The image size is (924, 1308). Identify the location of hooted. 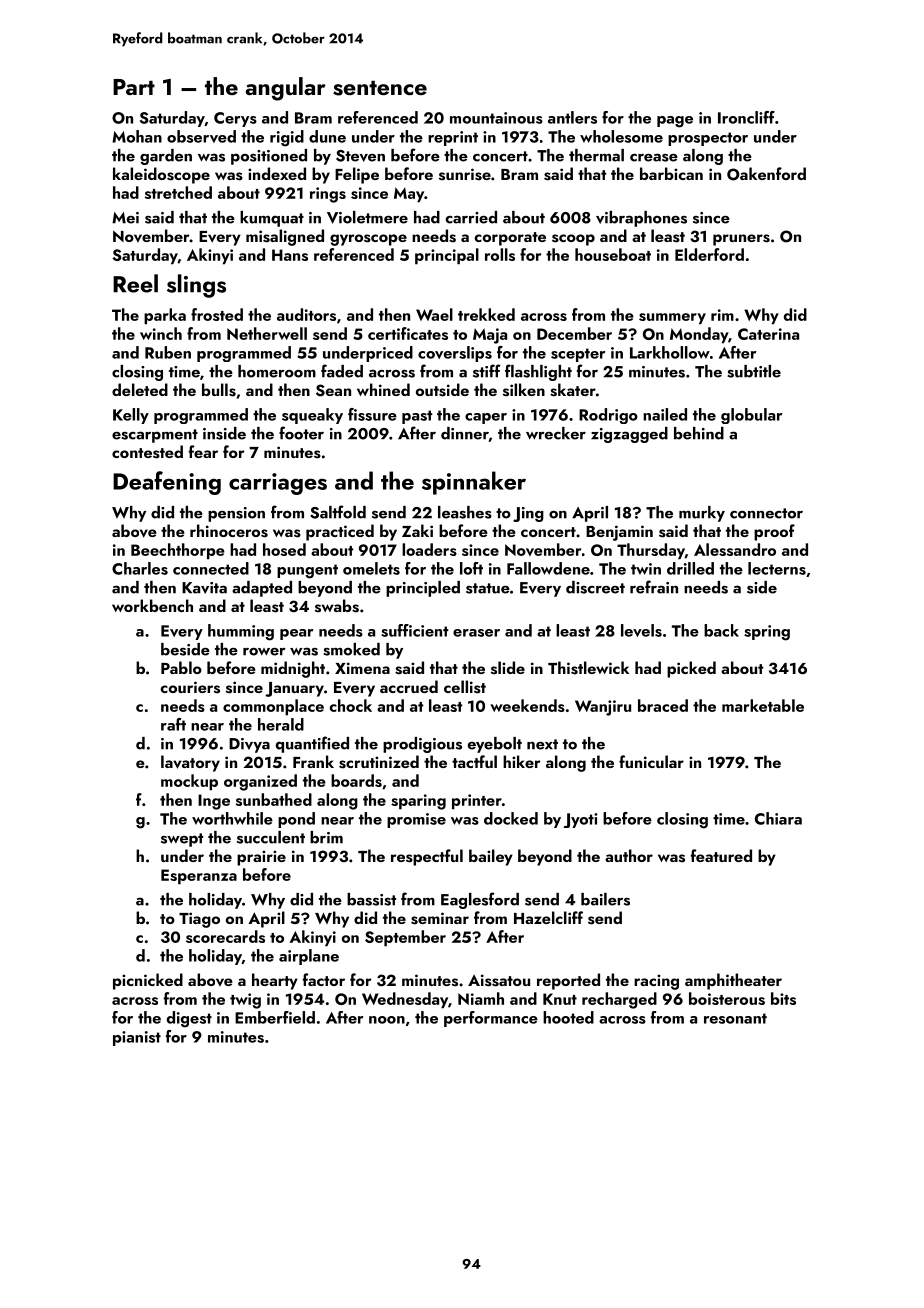
(568, 1017).
